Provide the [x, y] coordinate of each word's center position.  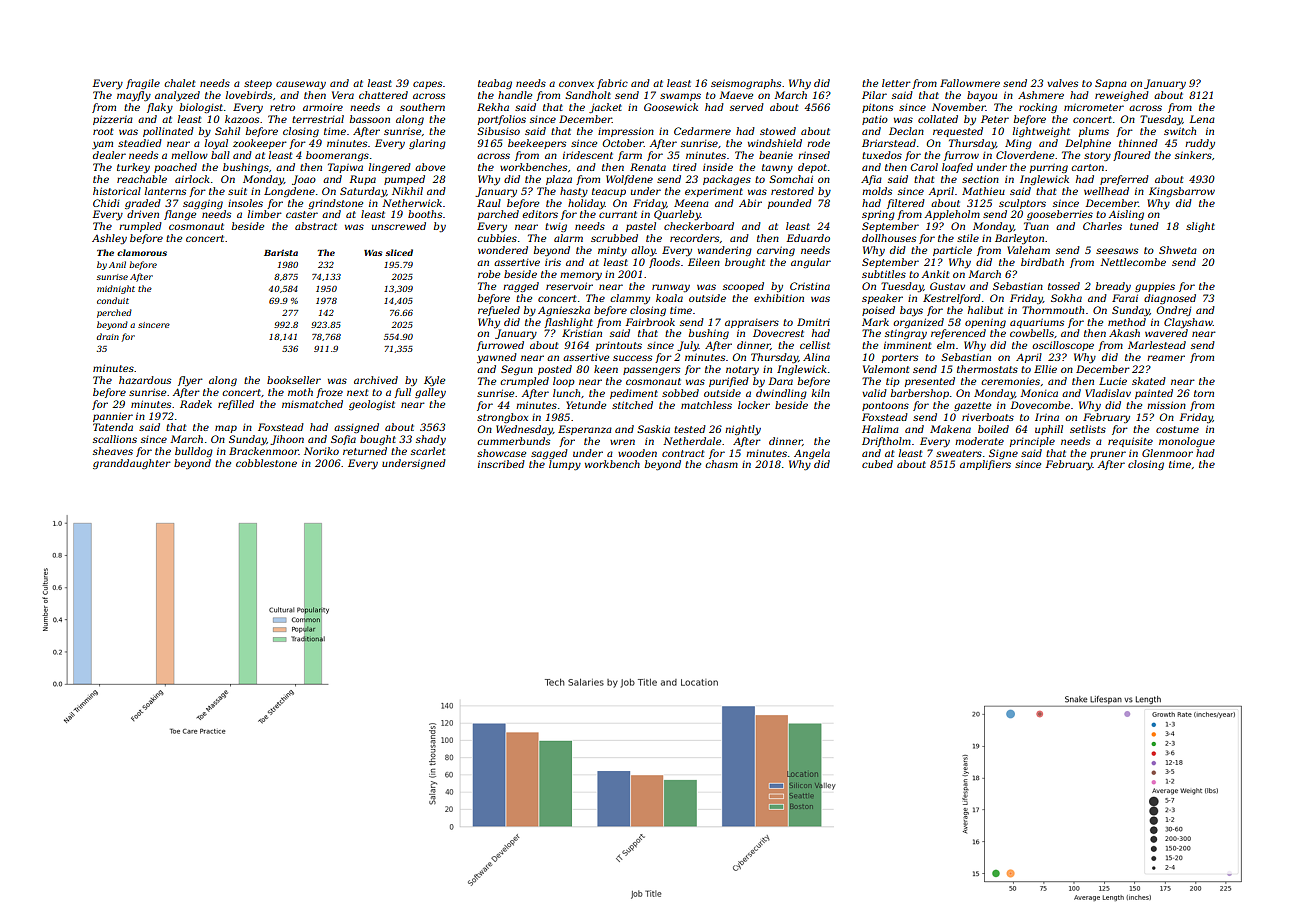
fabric [612, 84]
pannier [113, 417]
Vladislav [1108, 393]
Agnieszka [564, 311]
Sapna [1111, 84]
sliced [399, 252]
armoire [323, 107]
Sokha [1066, 298]
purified [729, 382]
